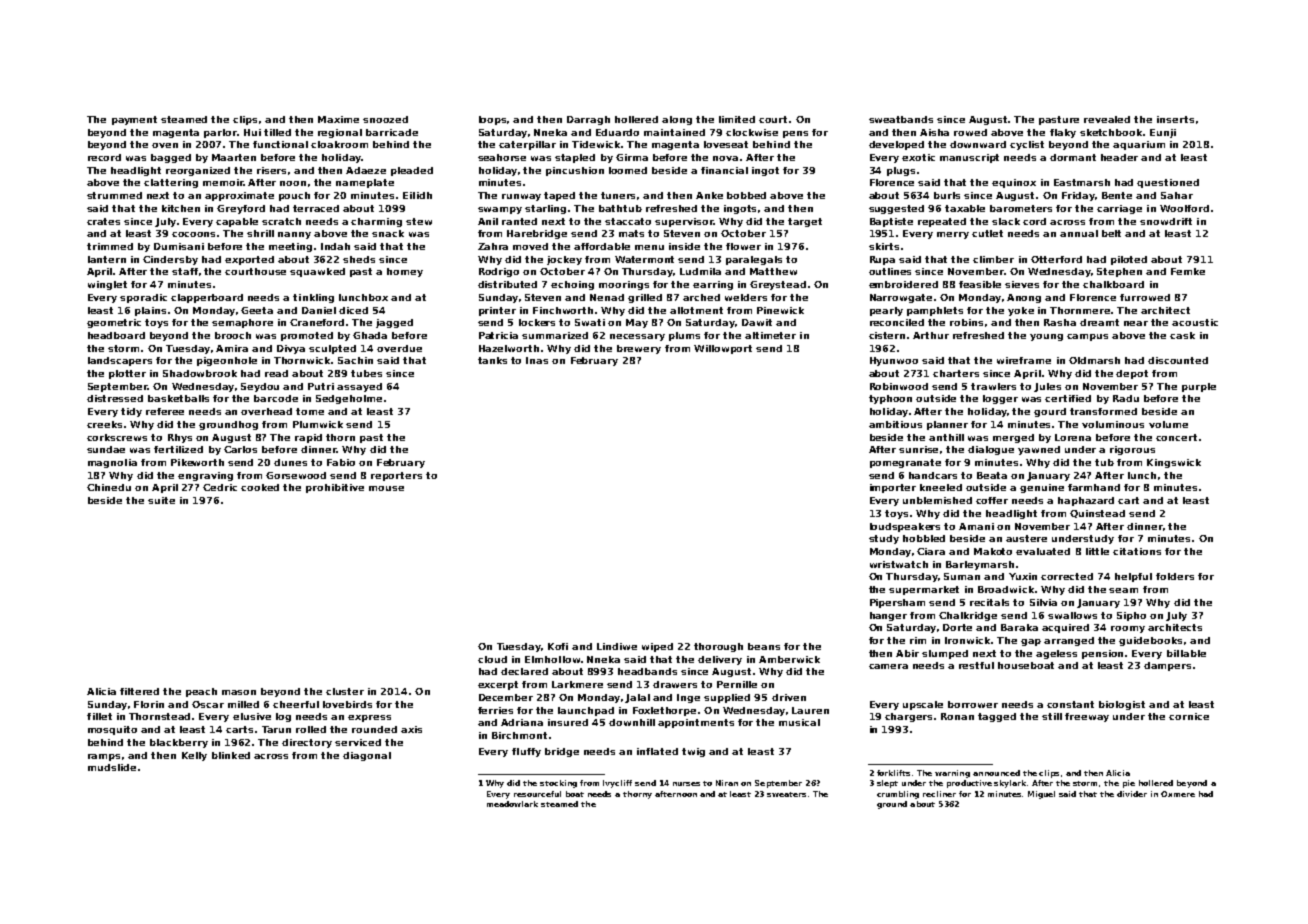  What do you see at coordinates (231, 755) in the screenshot?
I see `blinked` at bounding box center [231, 755].
